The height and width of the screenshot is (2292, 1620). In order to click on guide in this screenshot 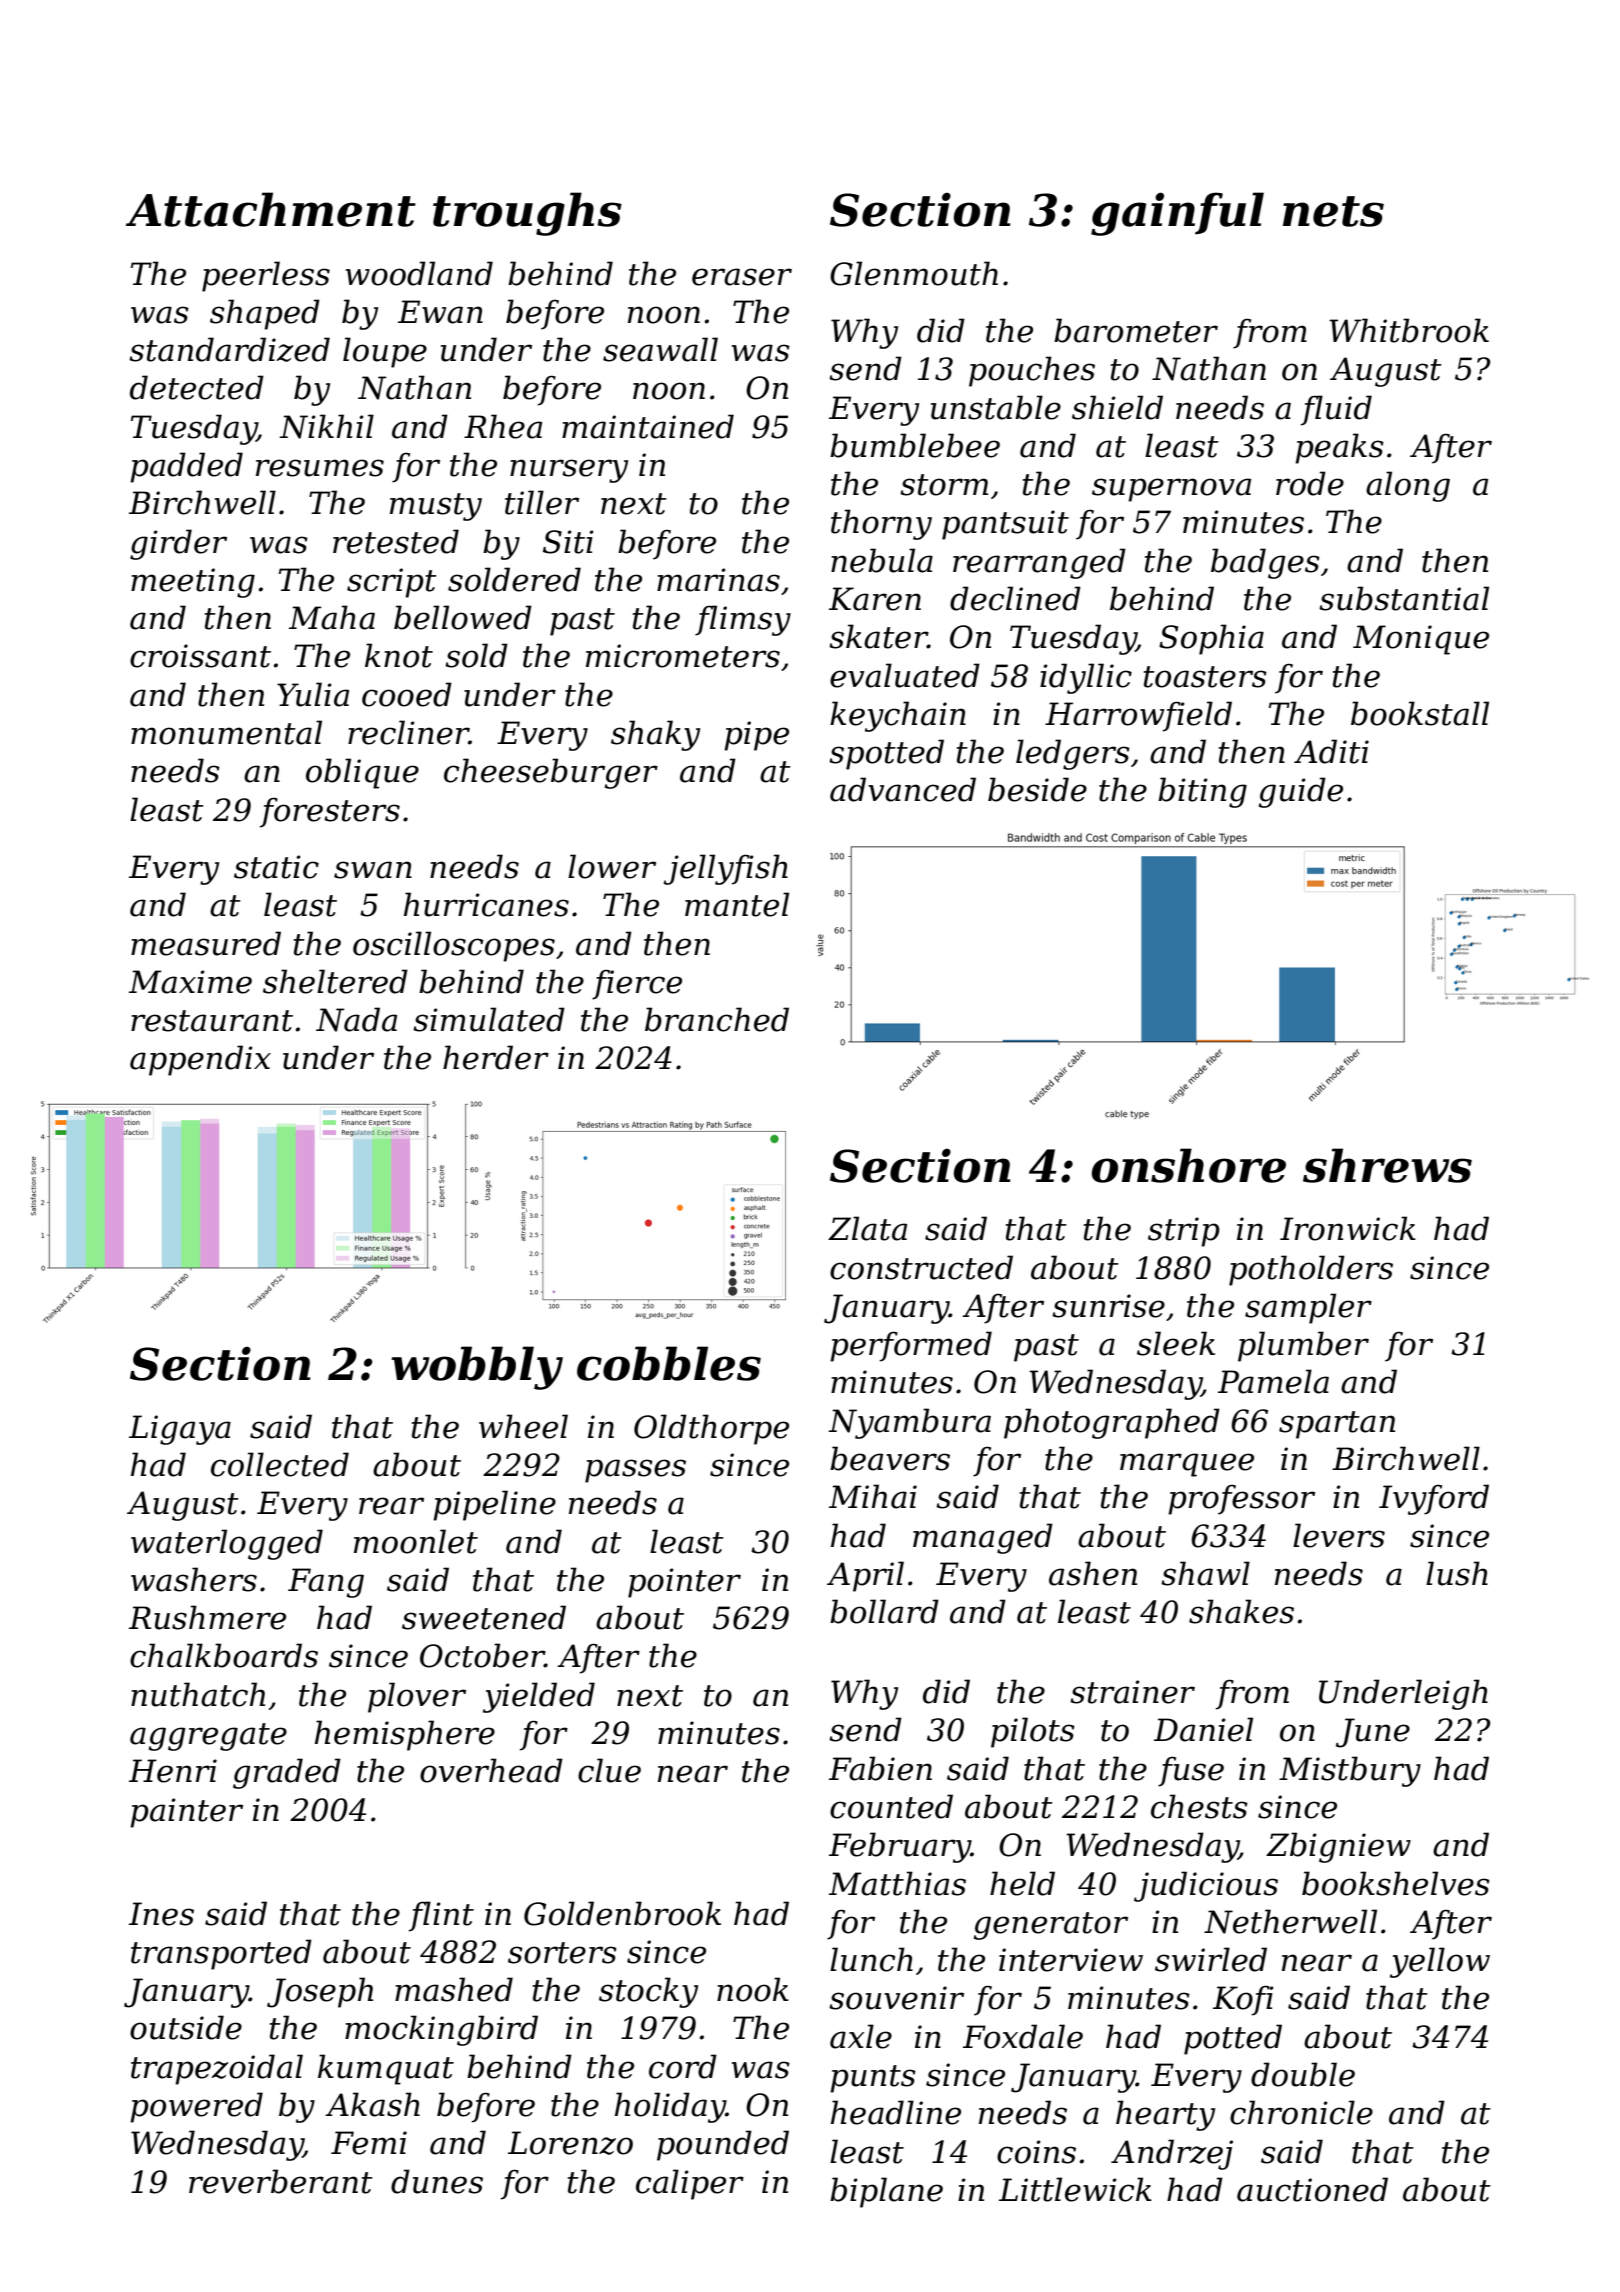, I will do `click(1301, 792)`.
